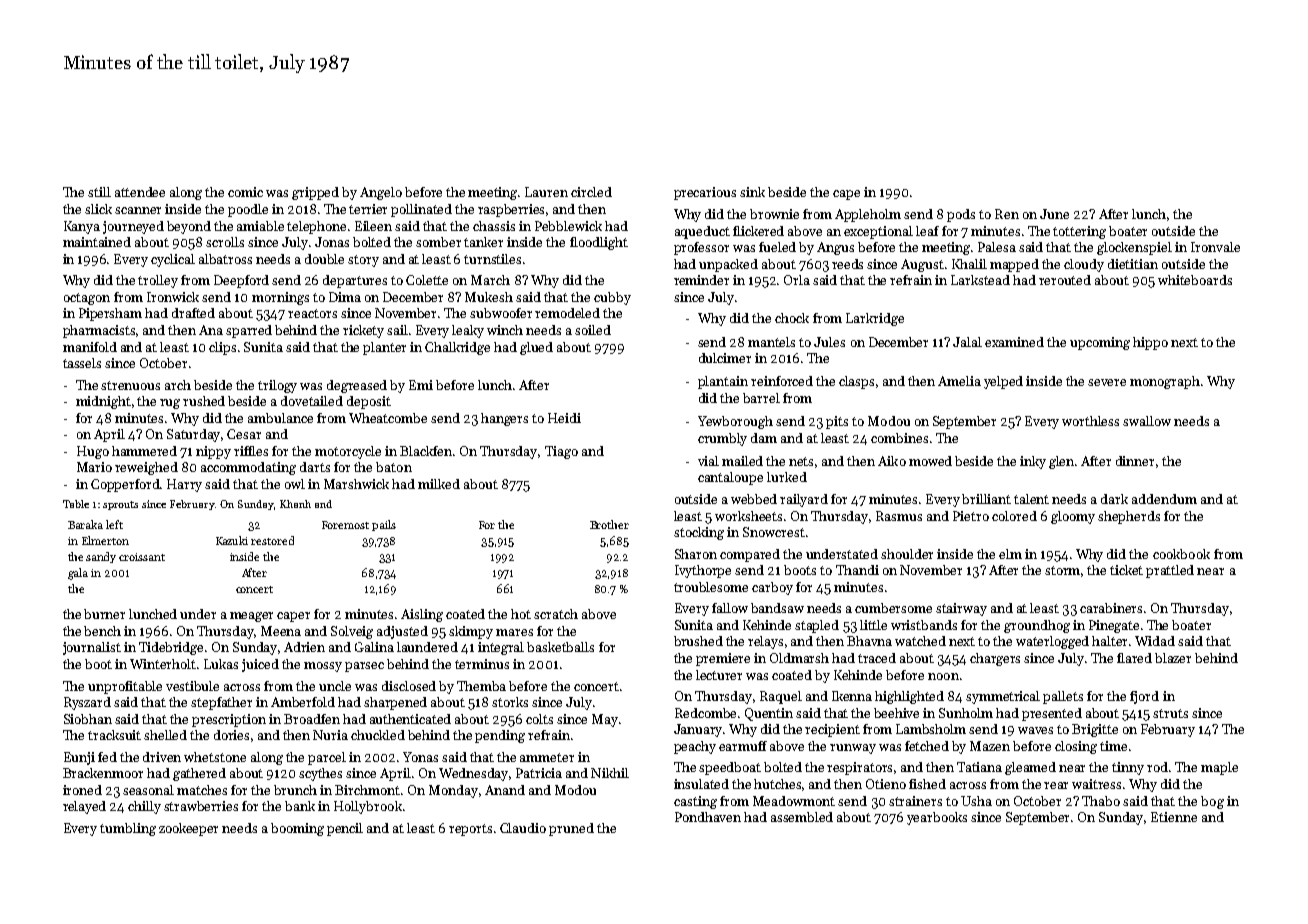  I want to click on Amelia, so click(959, 381).
